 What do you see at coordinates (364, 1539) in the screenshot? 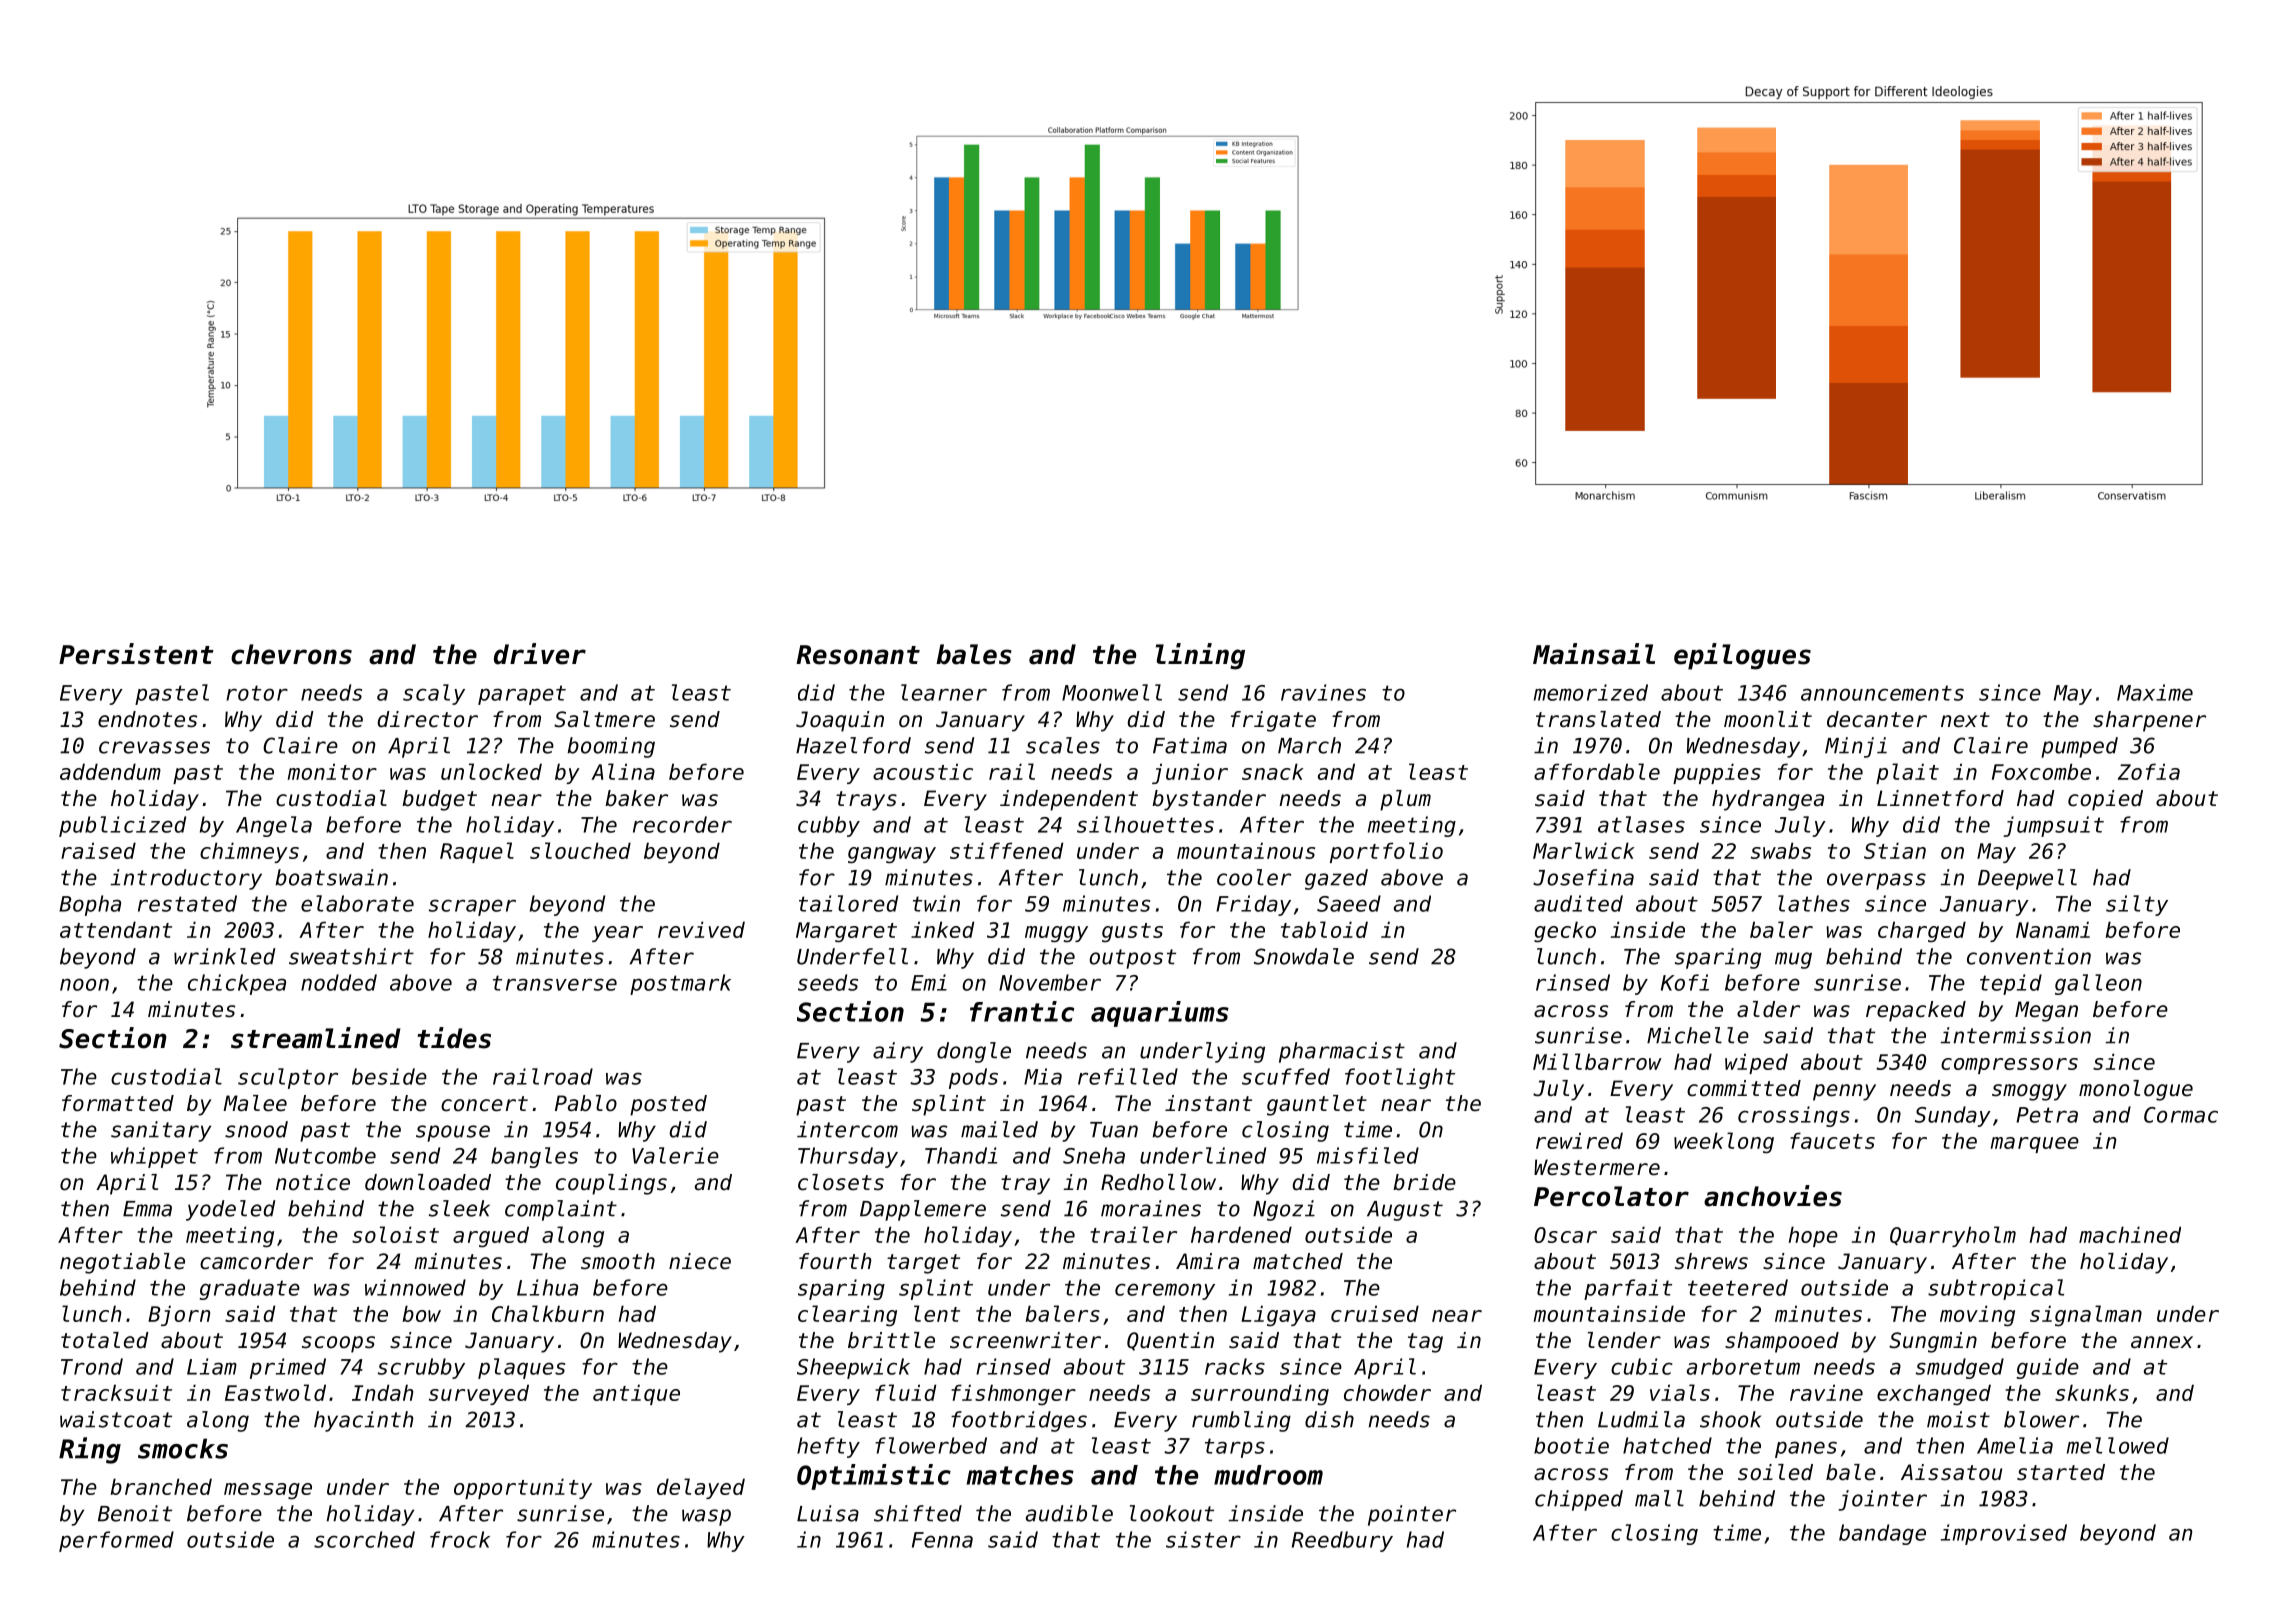
I see `scorched` at bounding box center [364, 1539].
